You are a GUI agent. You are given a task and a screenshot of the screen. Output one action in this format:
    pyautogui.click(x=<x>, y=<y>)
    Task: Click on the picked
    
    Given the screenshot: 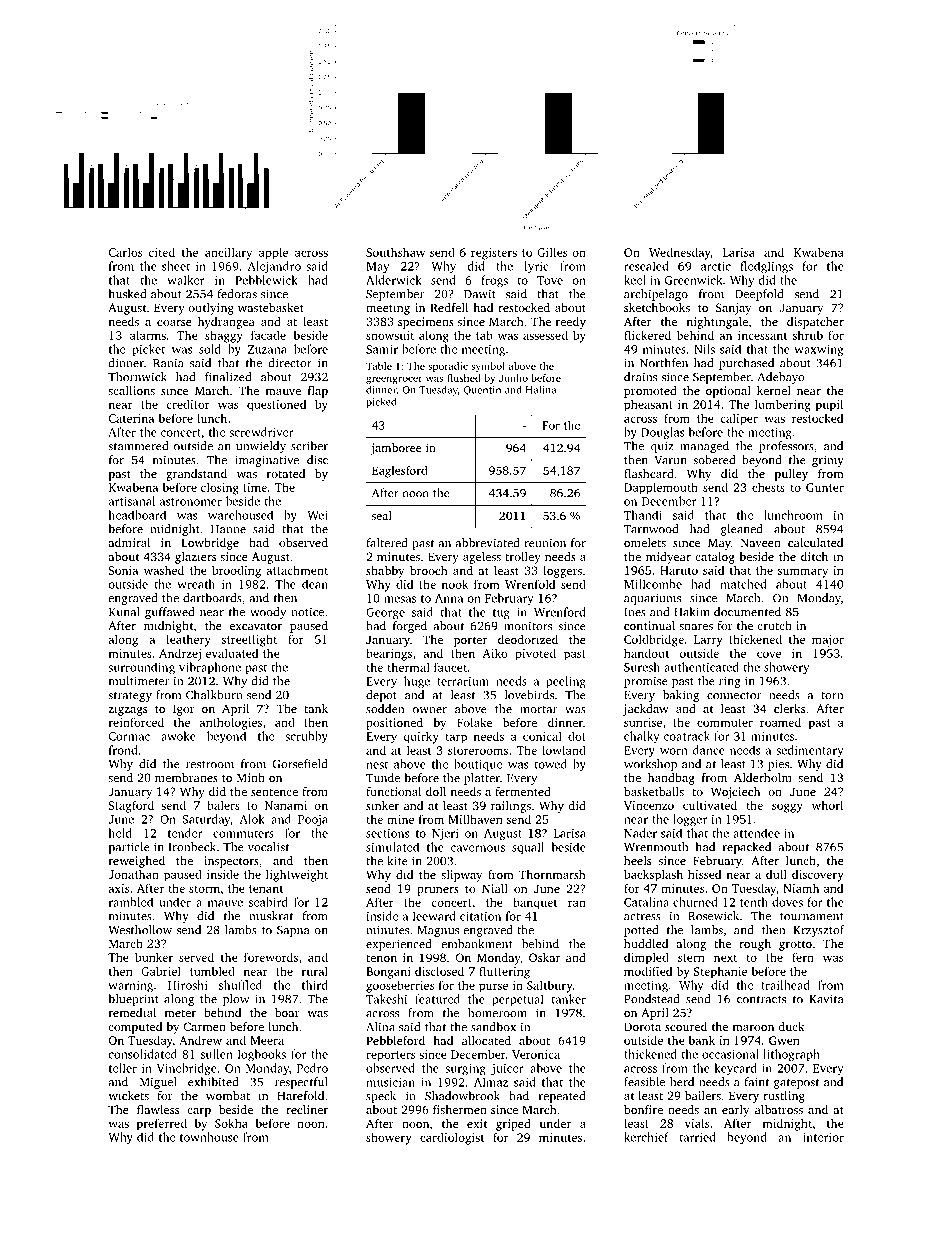 What is the action you would take?
    pyautogui.click(x=381, y=402)
